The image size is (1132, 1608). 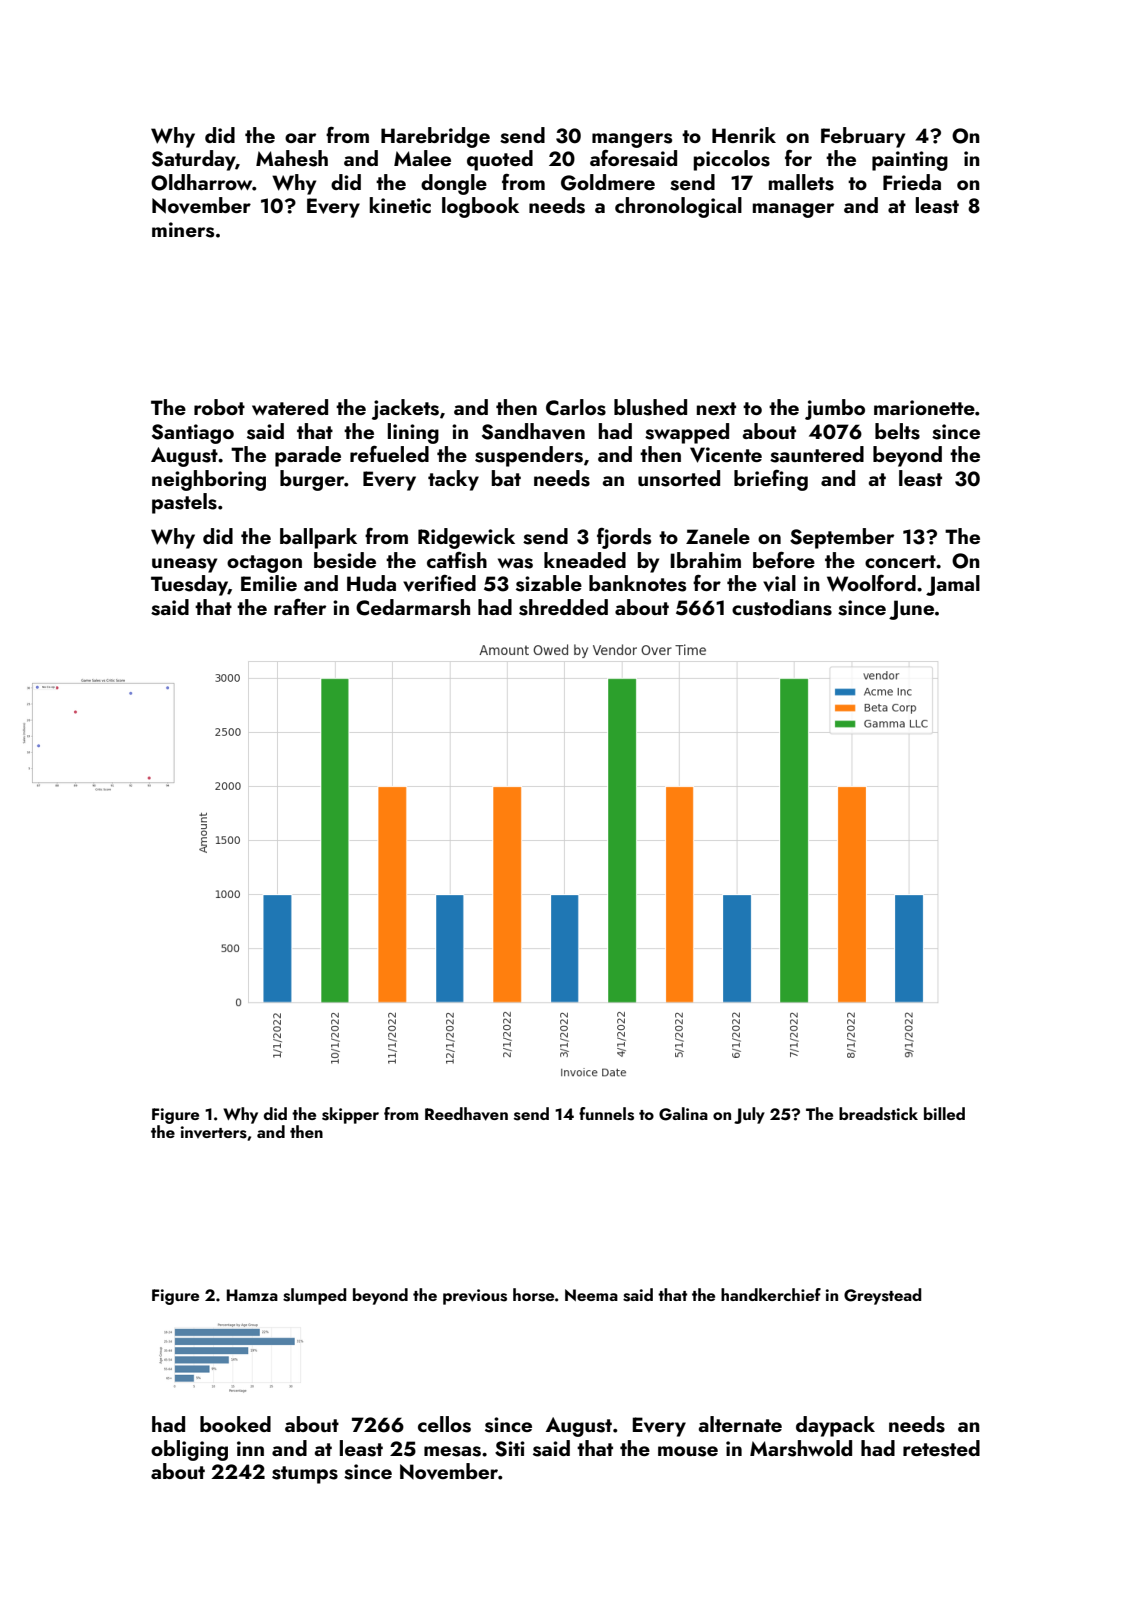 I want to click on funnels, so click(x=606, y=1114).
